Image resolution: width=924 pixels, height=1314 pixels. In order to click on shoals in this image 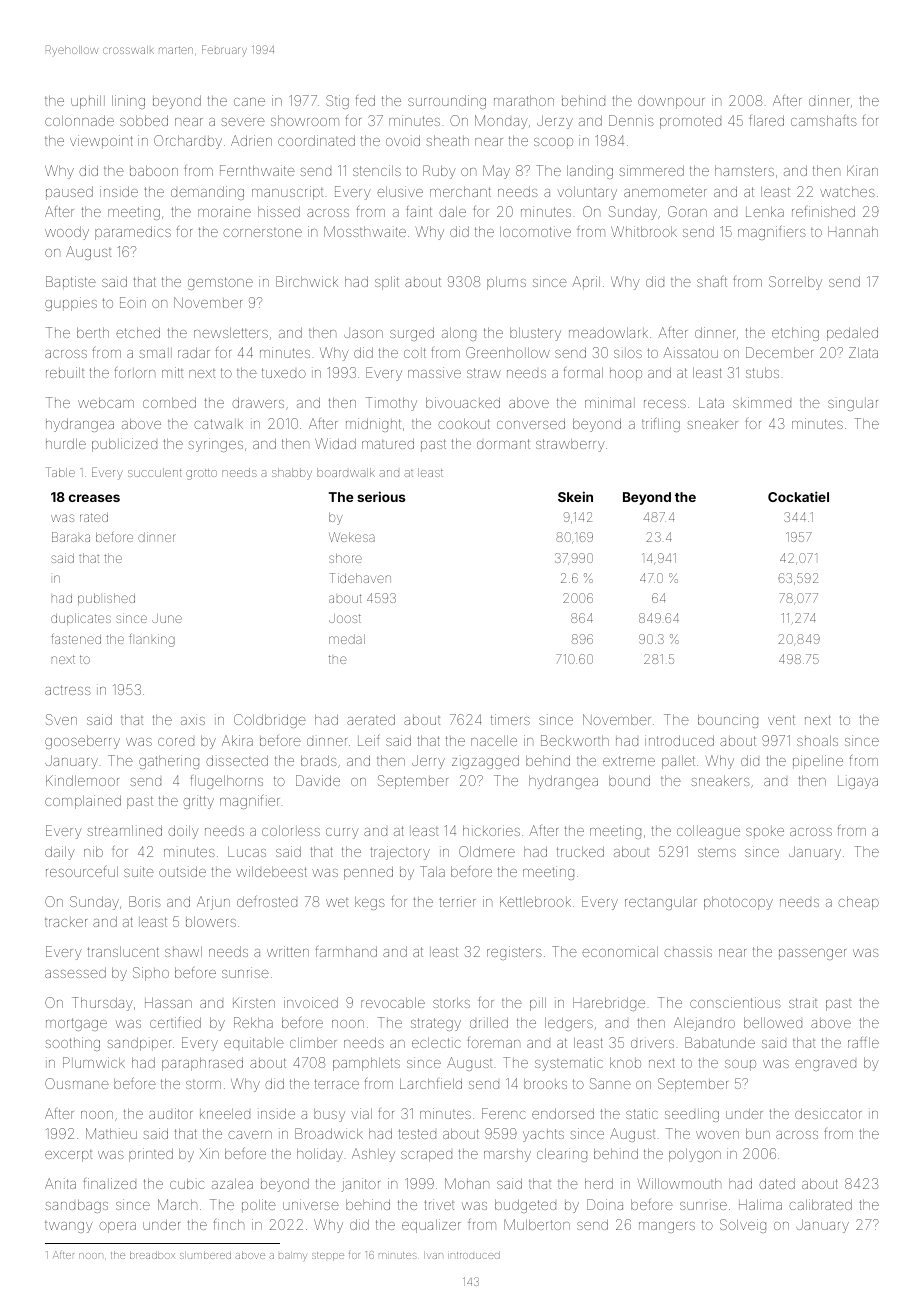, I will do `click(817, 740)`.
